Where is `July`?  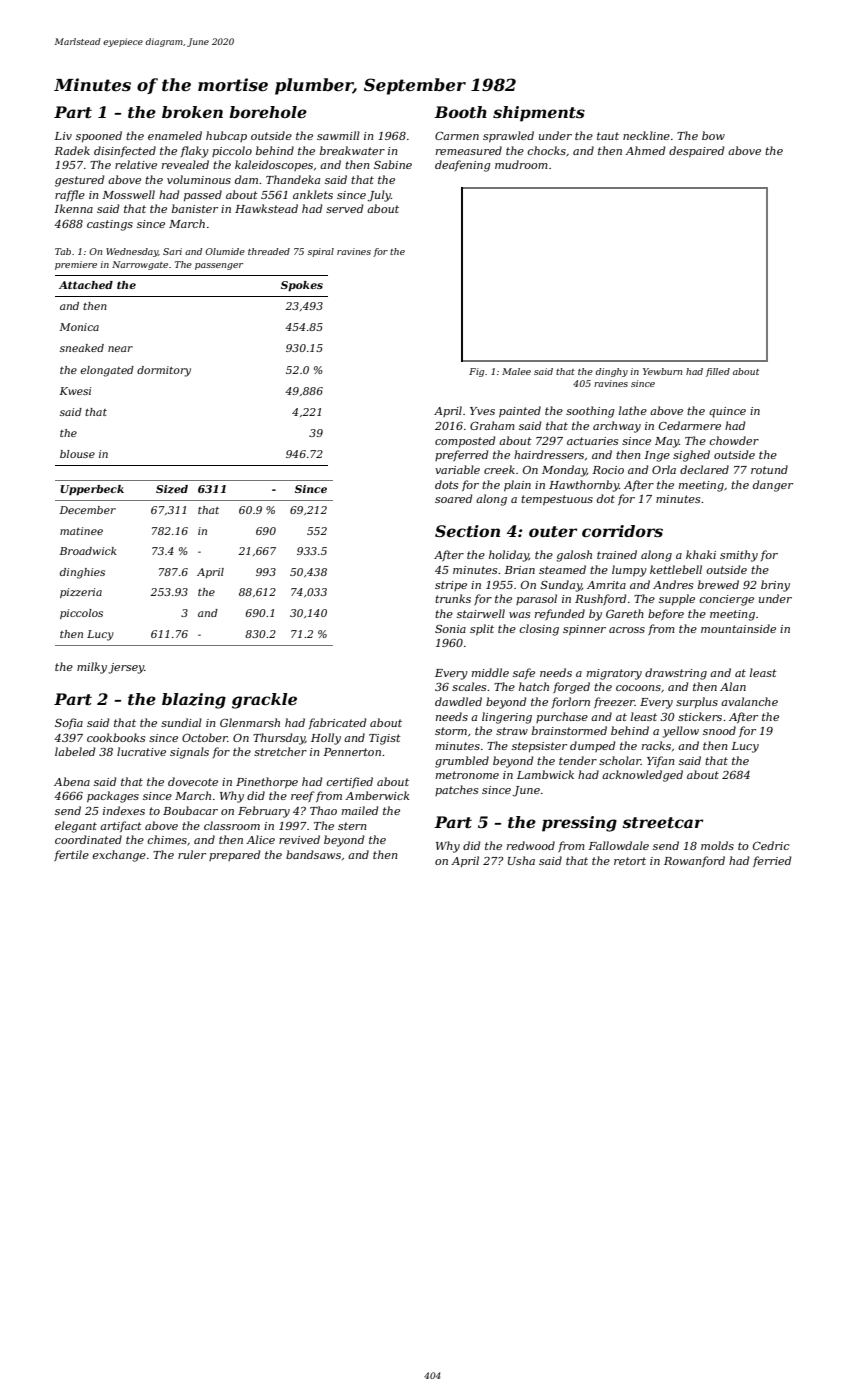 July is located at coordinates (379, 196).
